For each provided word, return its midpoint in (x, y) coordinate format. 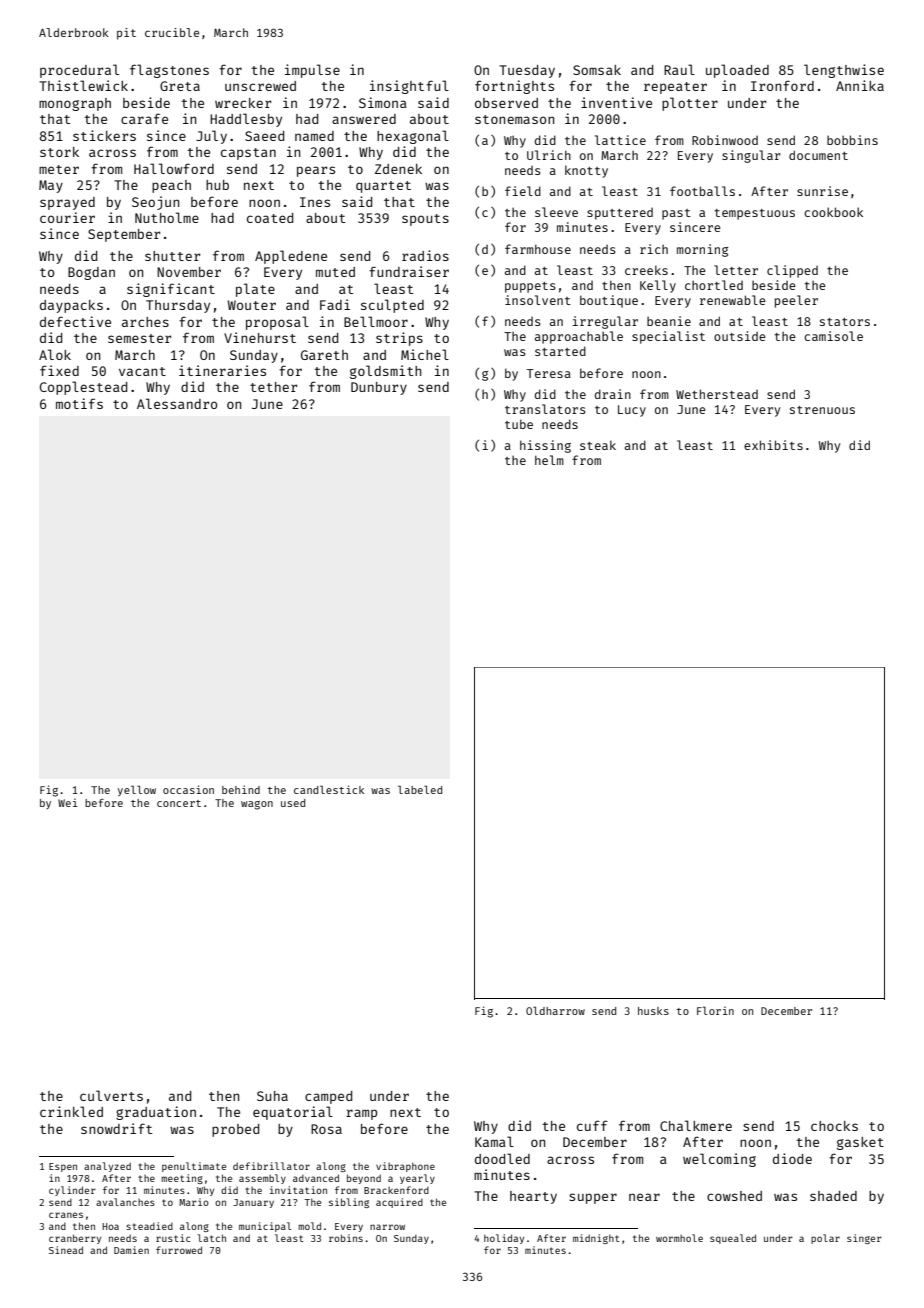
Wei (68, 802)
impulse (312, 71)
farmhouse (538, 249)
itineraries (222, 370)
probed (235, 1130)
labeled (420, 789)
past (676, 214)
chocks (834, 1126)
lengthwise (844, 71)
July (211, 137)
